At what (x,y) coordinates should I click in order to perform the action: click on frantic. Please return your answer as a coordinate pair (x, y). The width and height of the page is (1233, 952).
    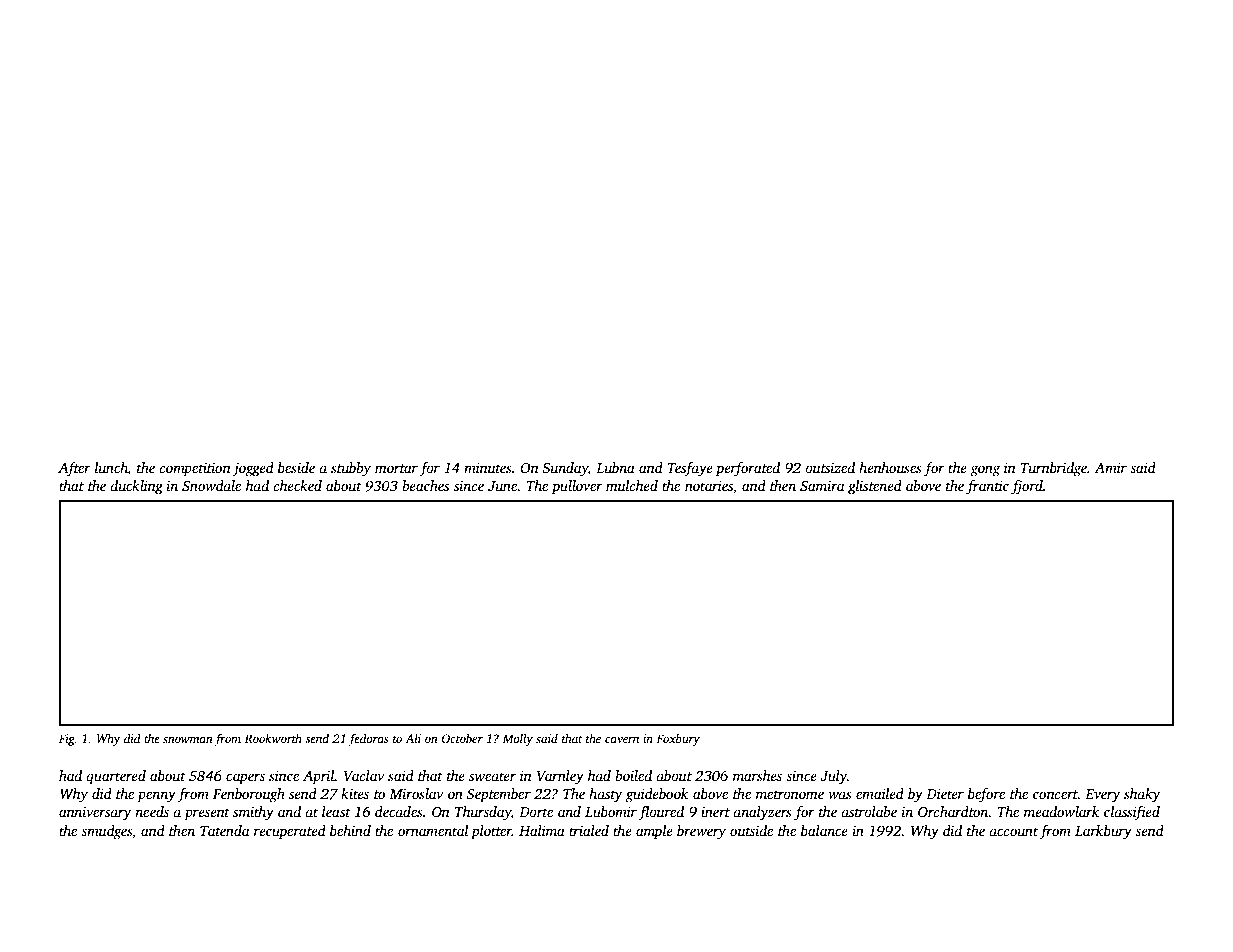
    Looking at the image, I should click on (987, 487).
